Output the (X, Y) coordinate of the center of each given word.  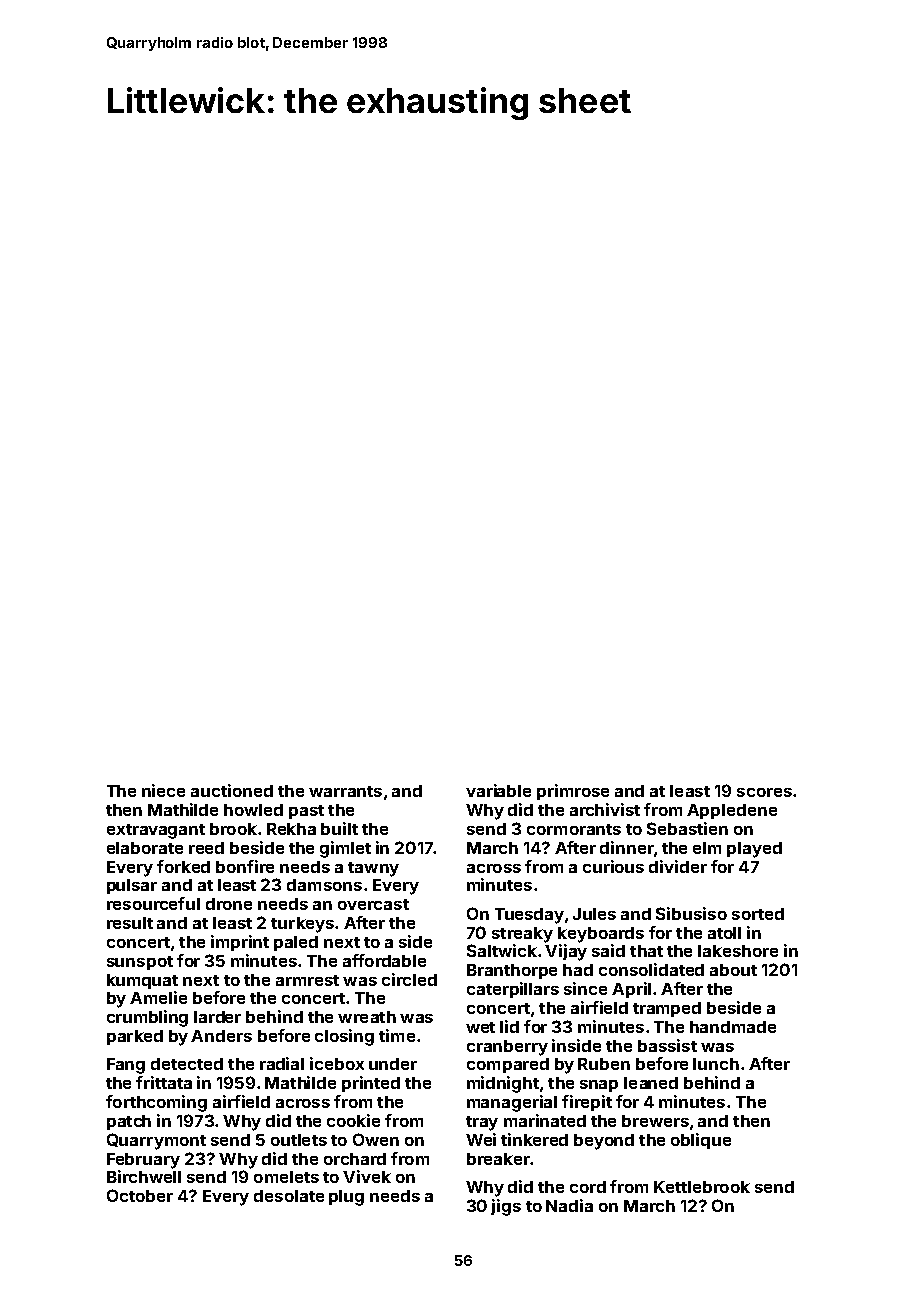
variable (498, 790)
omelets (286, 1177)
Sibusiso (691, 913)
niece (163, 790)
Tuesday (529, 916)
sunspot (140, 963)
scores (764, 792)
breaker (498, 1159)
